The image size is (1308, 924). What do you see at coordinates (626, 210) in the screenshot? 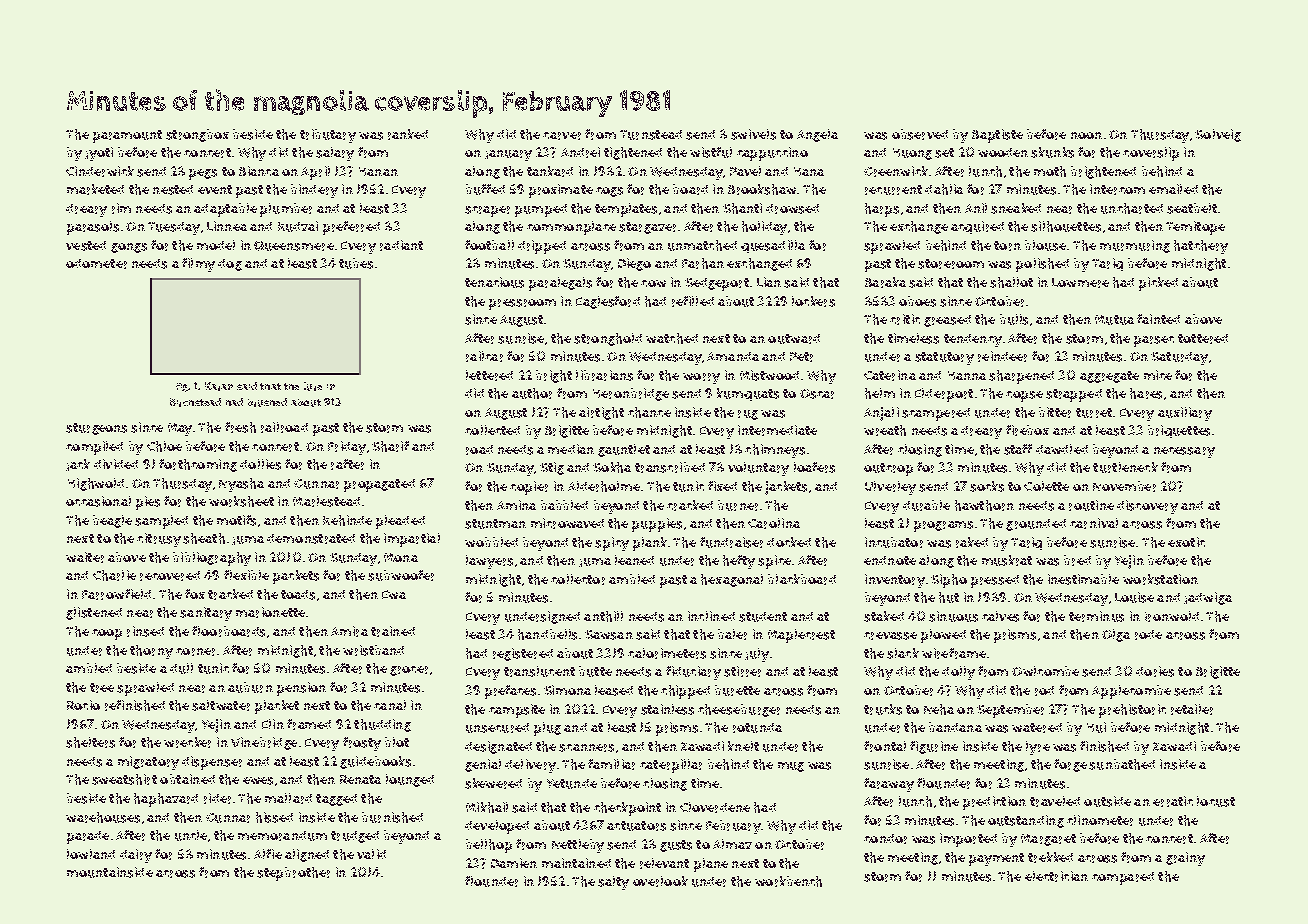
I see `templates` at bounding box center [626, 210].
